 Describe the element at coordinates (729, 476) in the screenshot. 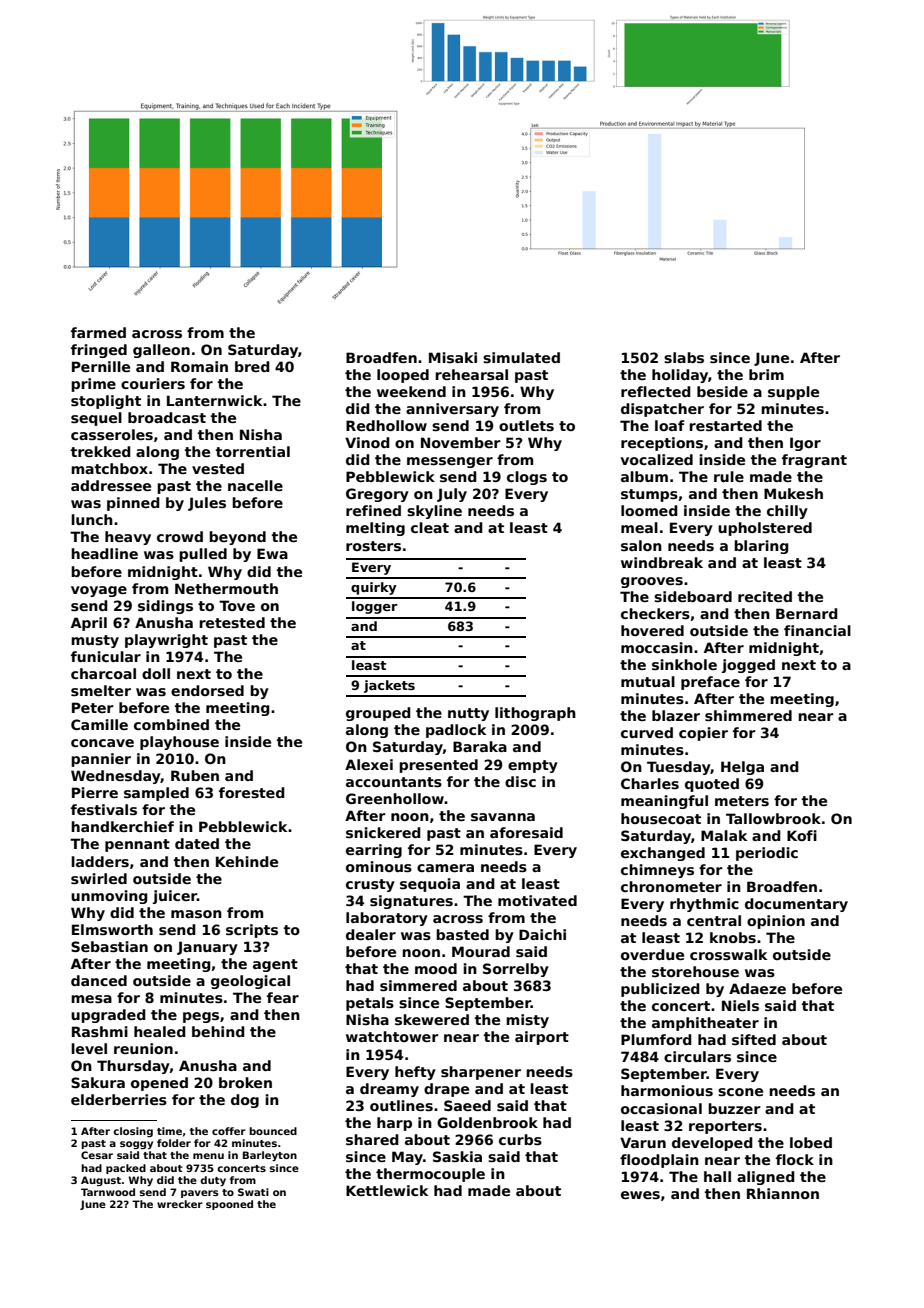

I see `rule` at that location.
